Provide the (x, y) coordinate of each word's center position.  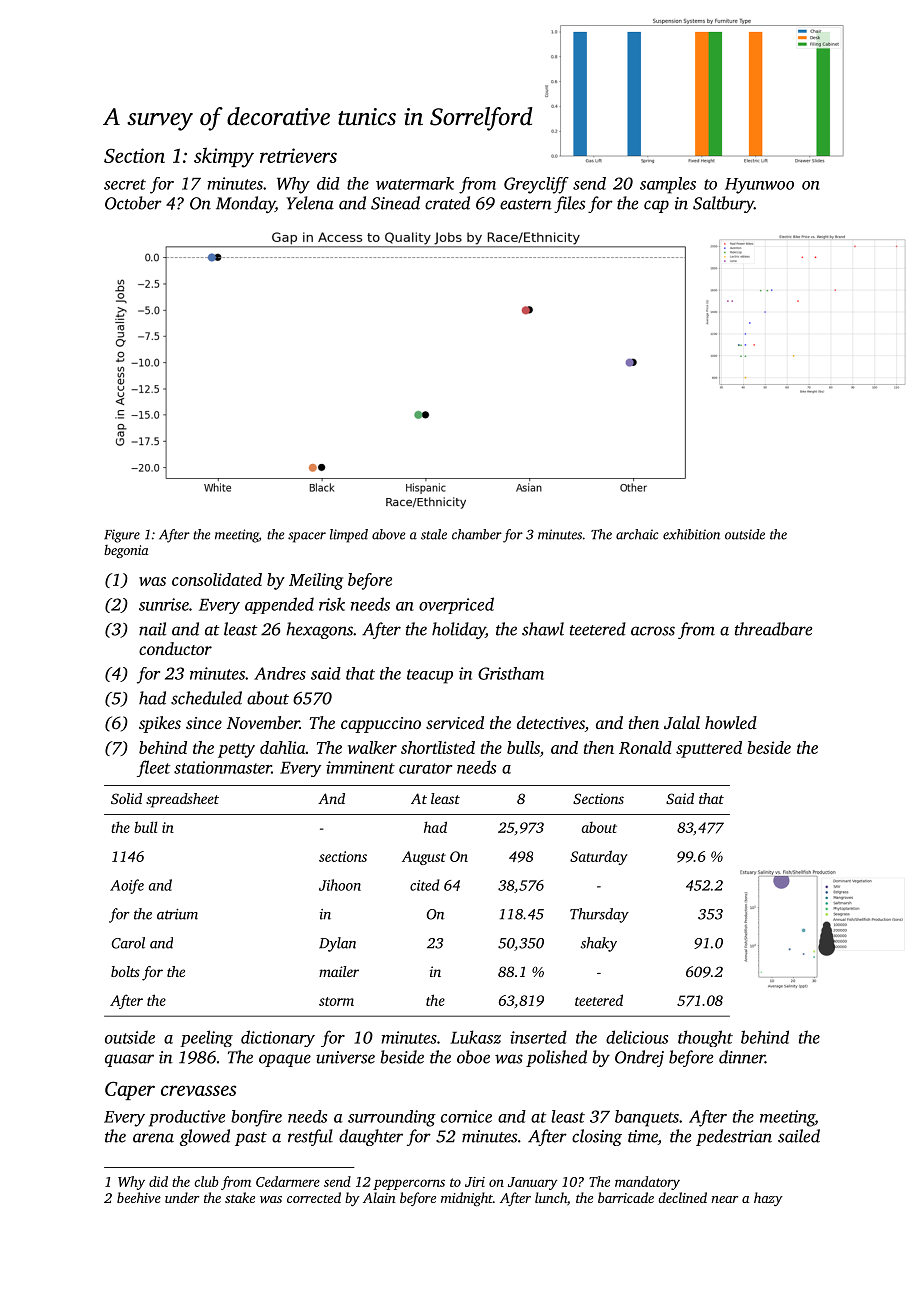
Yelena (310, 203)
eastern (526, 204)
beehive (139, 1197)
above (388, 534)
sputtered (709, 749)
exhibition (691, 534)
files (569, 204)
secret (125, 184)
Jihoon (340, 885)
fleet (153, 768)
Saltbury (723, 204)
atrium (177, 914)
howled (731, 722)
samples (668, 185)
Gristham (511, 673)
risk (332, 604)
